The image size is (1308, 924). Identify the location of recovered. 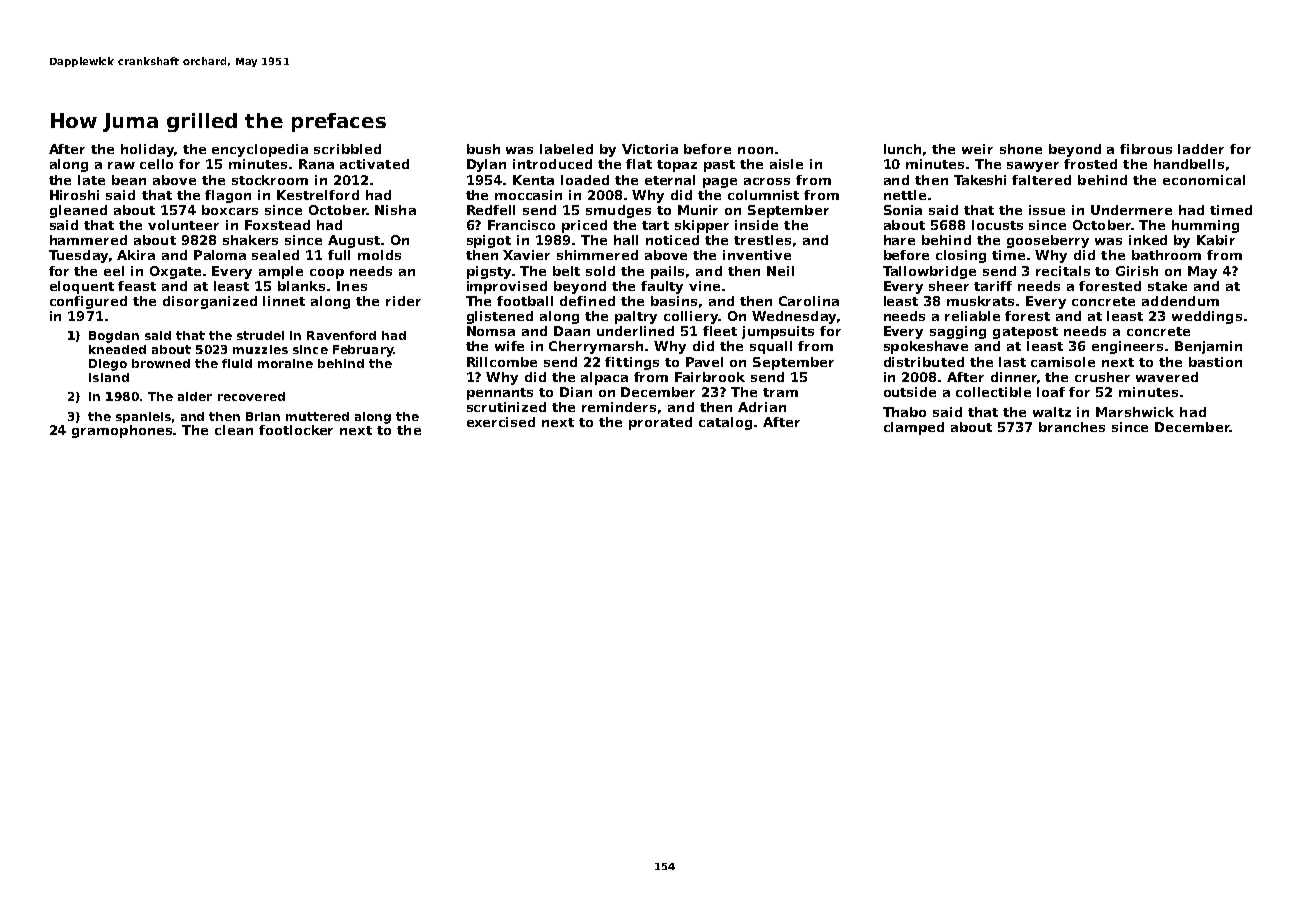
(251, 396).
